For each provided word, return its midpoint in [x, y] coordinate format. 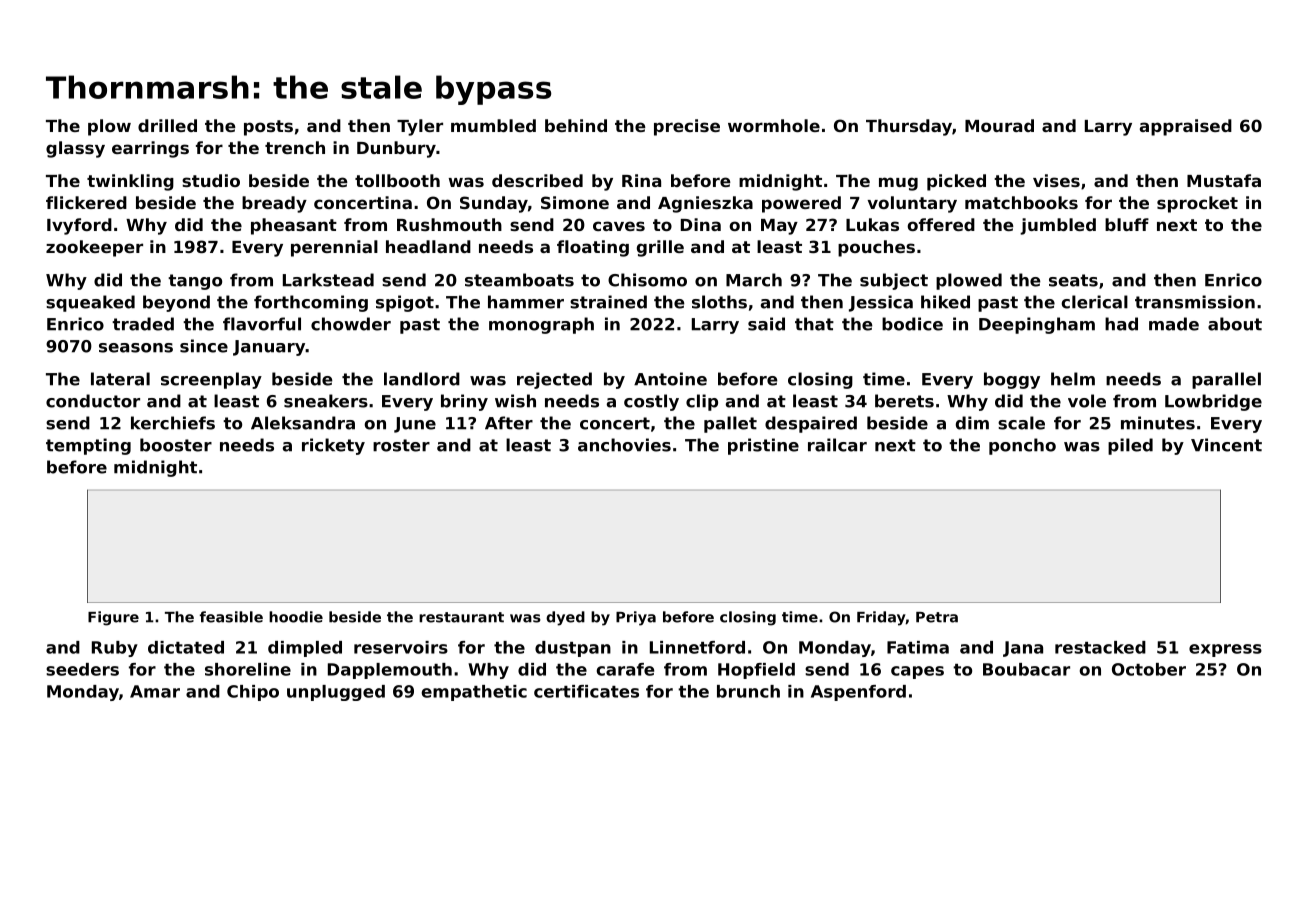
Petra [937, 617]
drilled [167, 125]
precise [687, 127]
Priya [636, 618]
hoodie [296, 617]
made [1174, 324]
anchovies [624, 445]
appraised [1186, 127]
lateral [120, 379]
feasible [231, 617]
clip [702, 402]
